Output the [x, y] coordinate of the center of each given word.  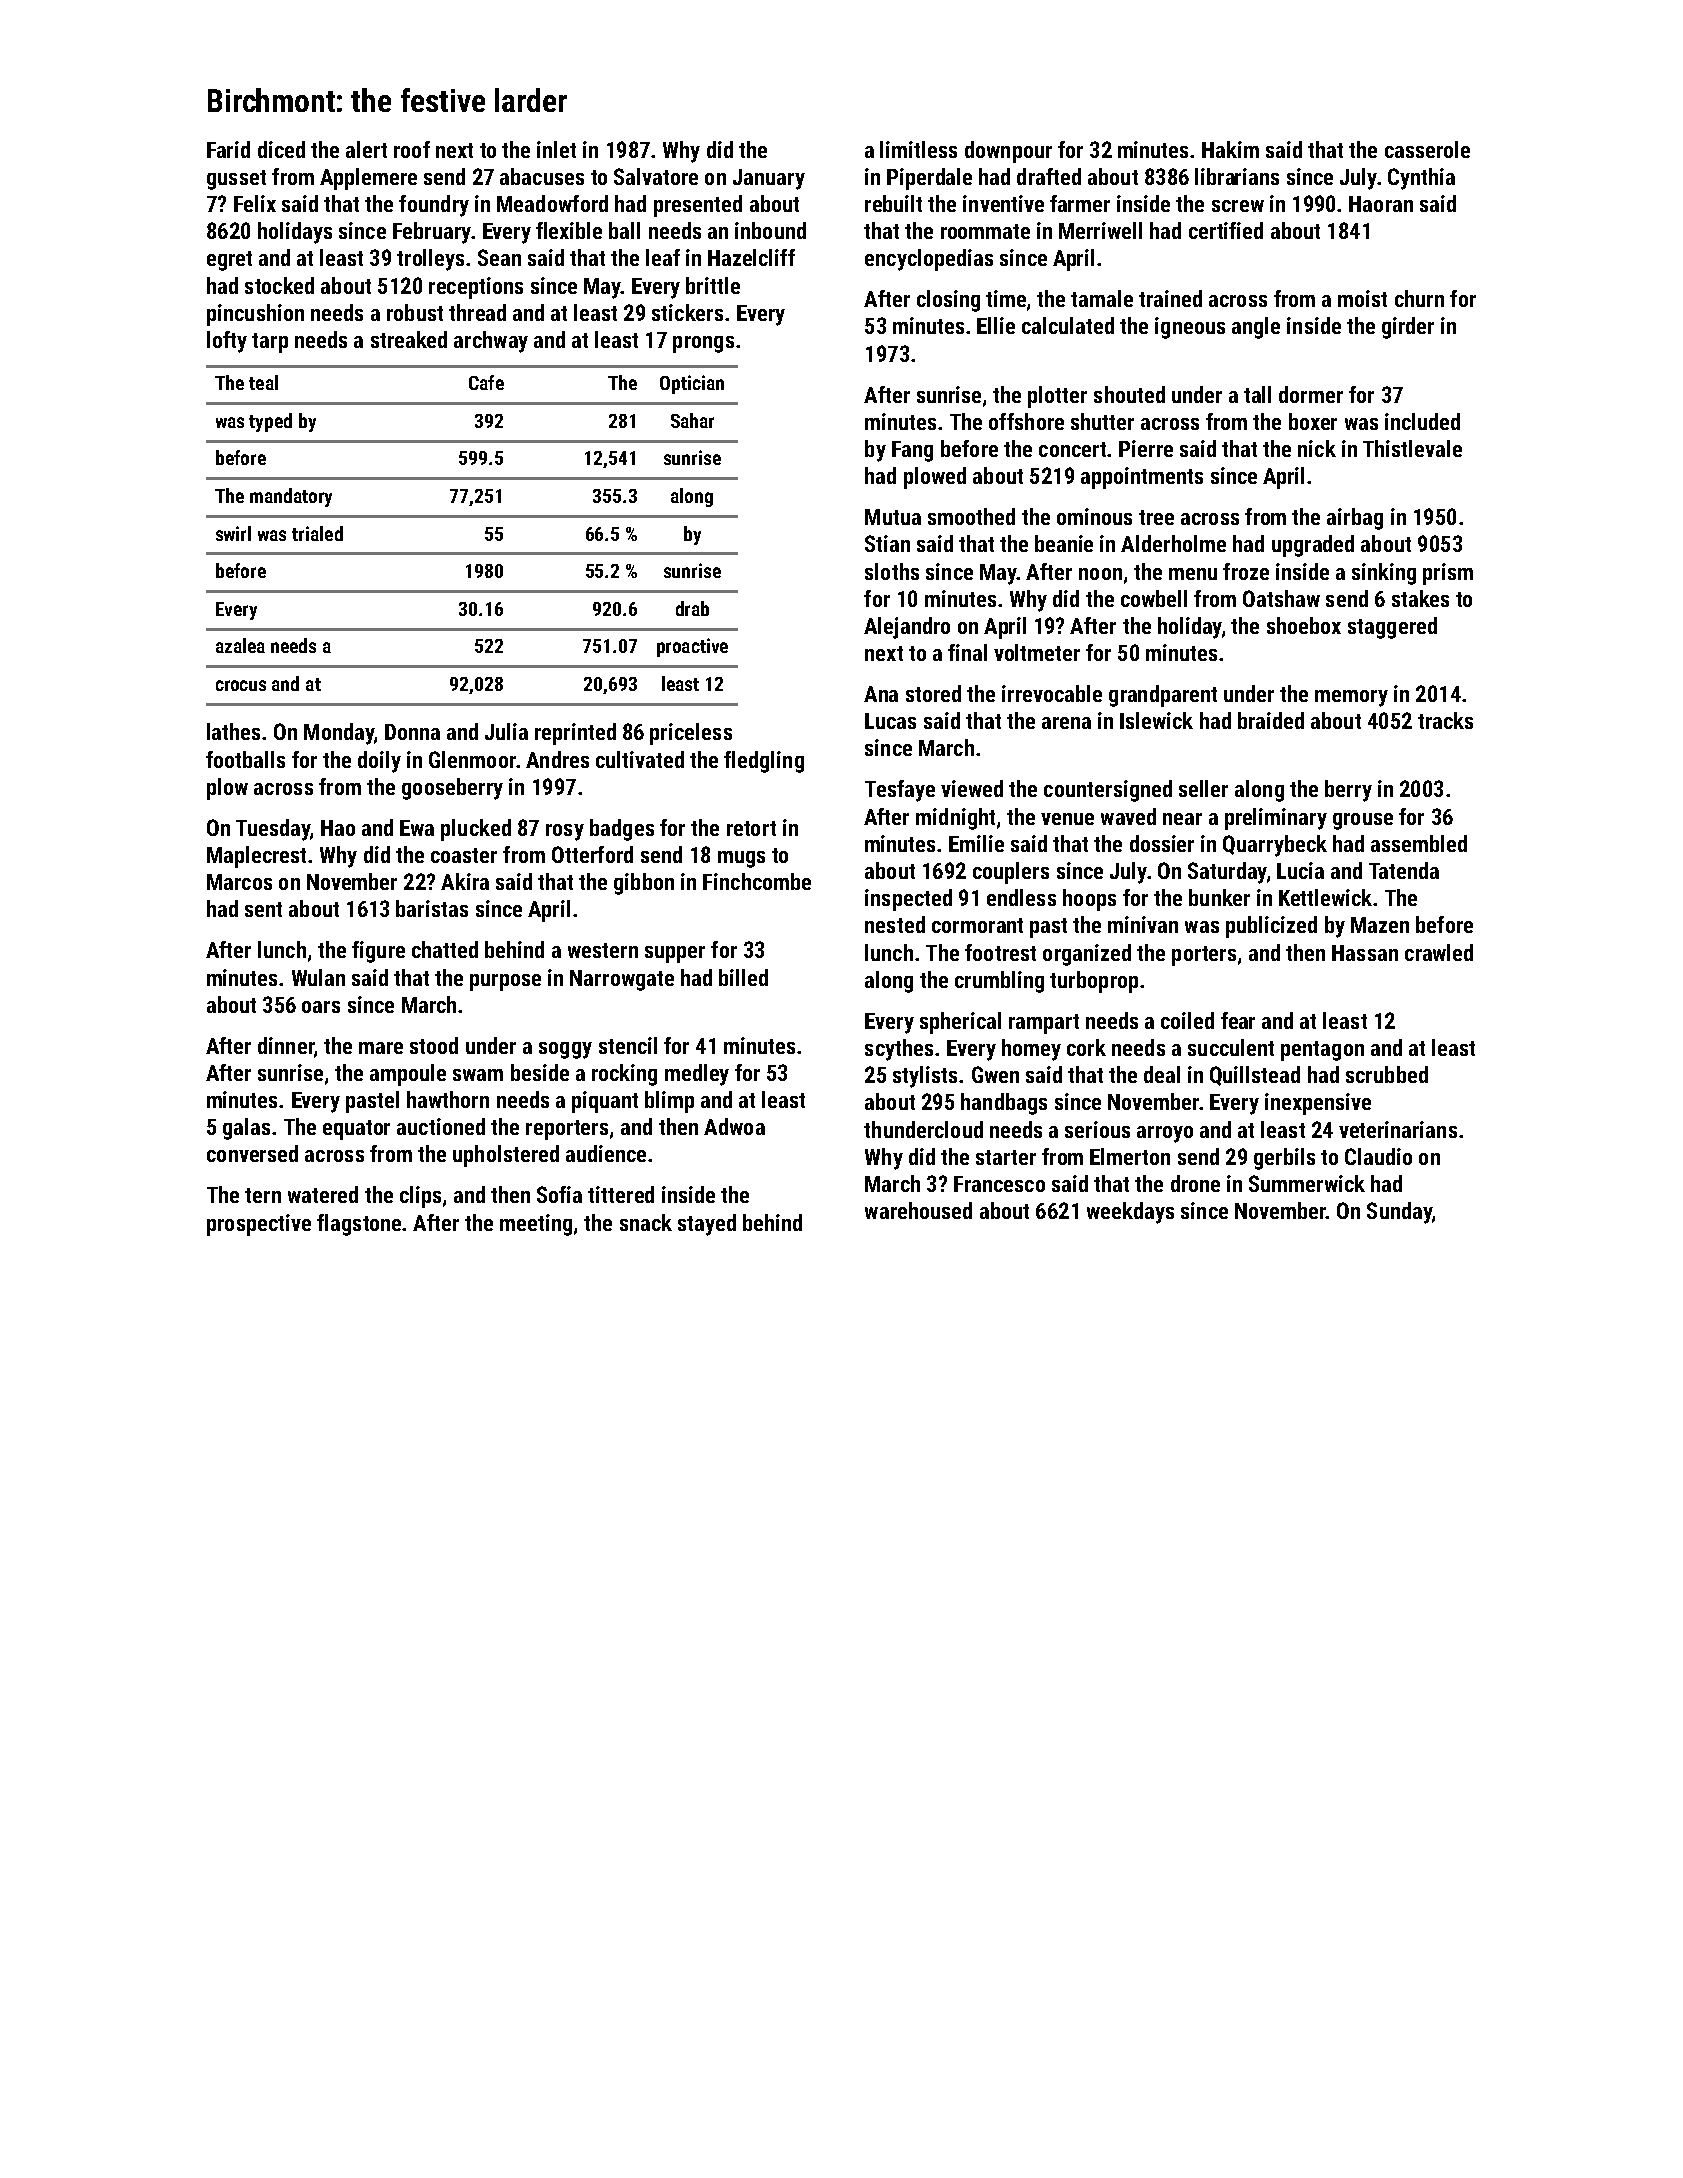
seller [1203, 788]
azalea [240, 645]
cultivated [640, 759]
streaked [409, 339]
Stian [887, 543]
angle [1256, 328]
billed [743, 977]
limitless [918, 149]
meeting [536, 1225]
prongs [703, 344]
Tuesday [273, 830]
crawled [1439, 952]
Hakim [1230, 149]
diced [281, 149]
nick [1317, 448]
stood [434, 1045]
